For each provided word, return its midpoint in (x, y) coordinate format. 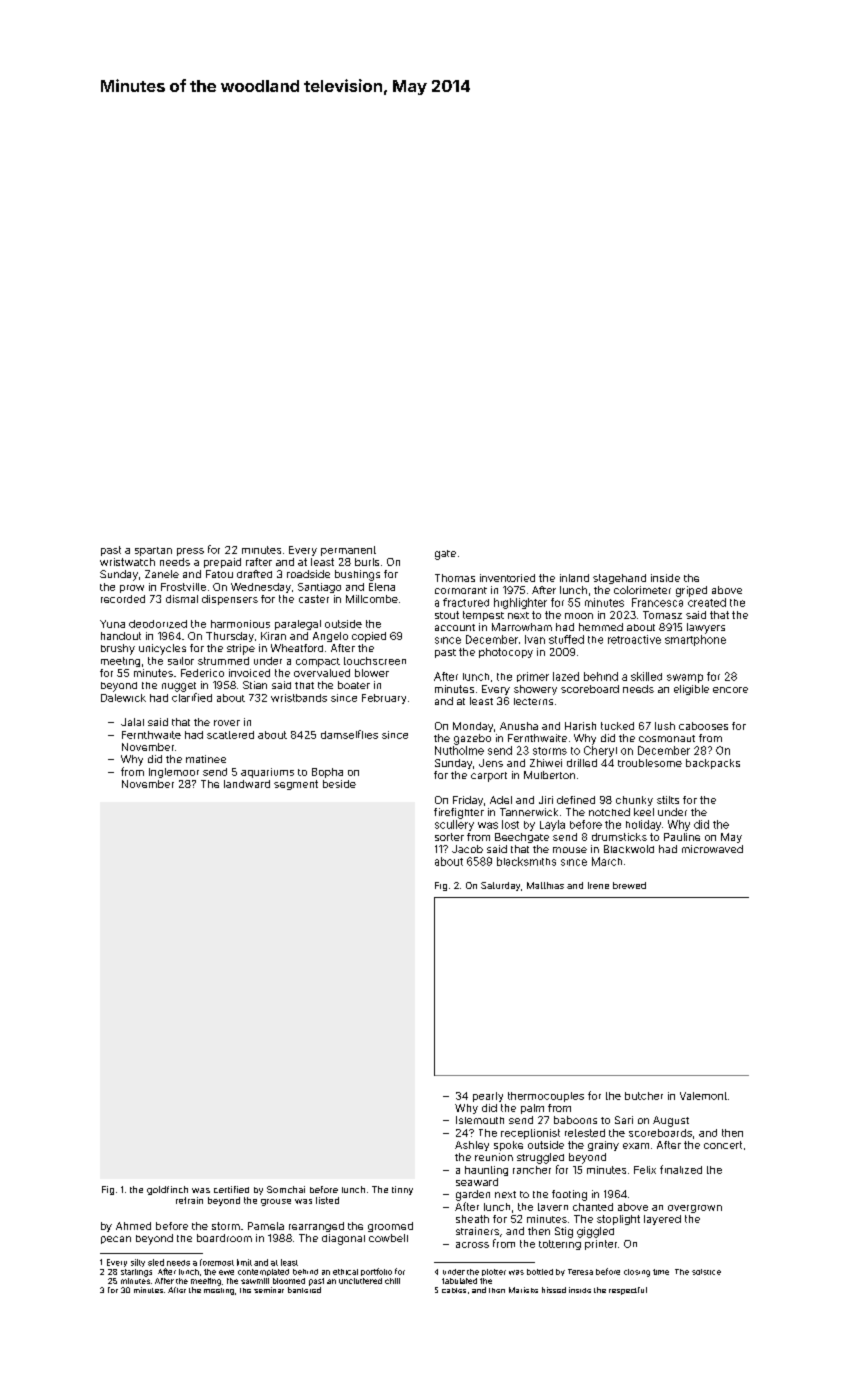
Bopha (327, 773)
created (707, 602)
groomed (390, 1227)
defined (576, 800)
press (190, 552)
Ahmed (133, 1226)
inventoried (507, 578)
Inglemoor (174, 773)
